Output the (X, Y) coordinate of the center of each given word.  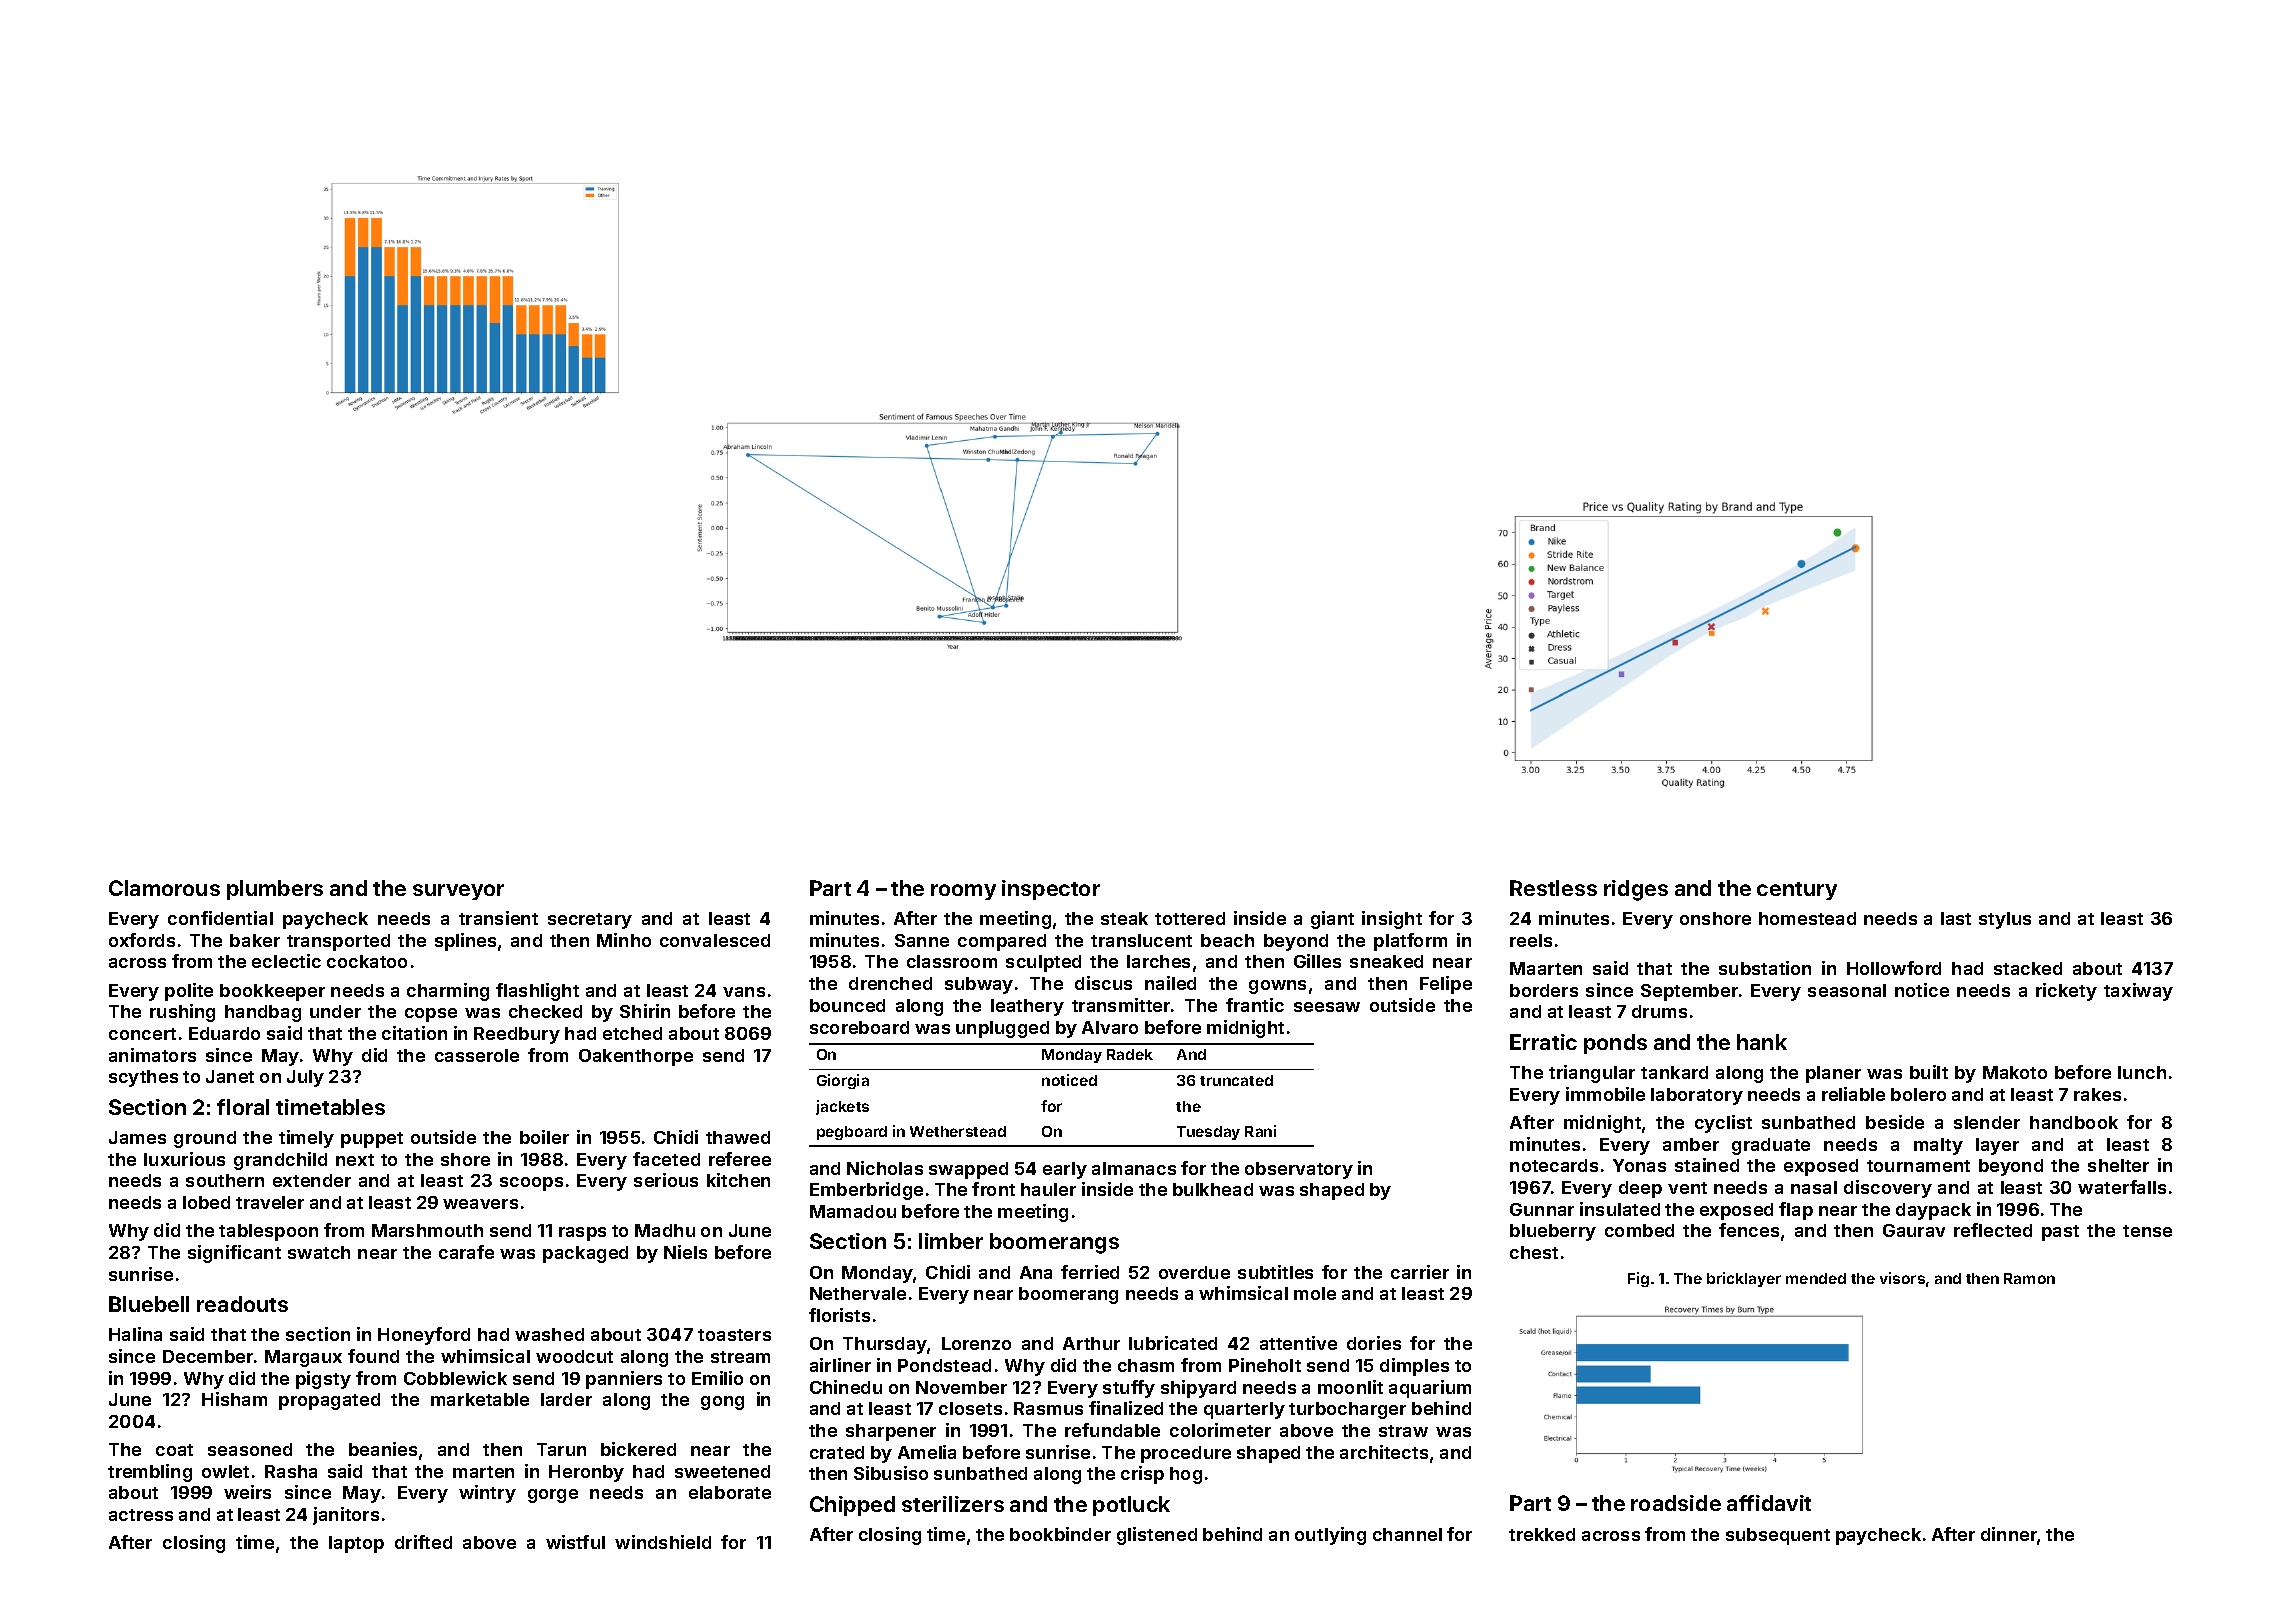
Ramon (2029, 1278)
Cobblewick (455, 1378)
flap (1796, 1211)
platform (1410, 942)
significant (234, 1254)
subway (979, 985)
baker (255, 940)
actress (141, 1515)
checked (545, 1011)
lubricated (1173, 1343)
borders (1544, 990)
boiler (544, 1137)
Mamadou (853, 1211)
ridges (1636, 890)
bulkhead (1213, 1189)
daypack (1933, 1211)
